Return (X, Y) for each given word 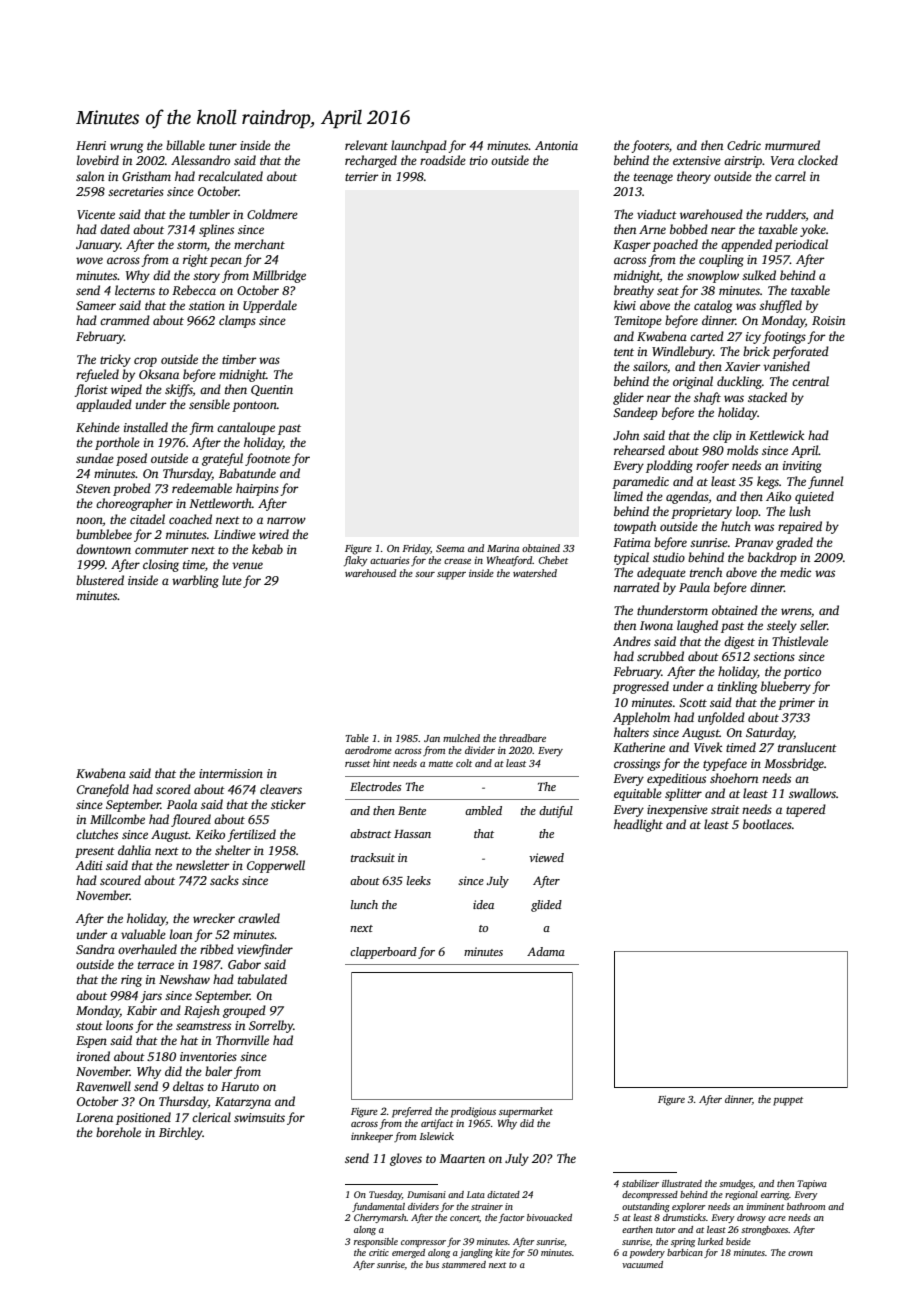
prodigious (473, 1112)
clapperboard (383, 953)
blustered (100, 580)
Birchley (181, 1133)
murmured (792, 145)
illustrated (682, 1183)
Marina (503, 548)
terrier (362, 176)
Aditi (89, 865)
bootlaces (767, 824)
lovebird (98, 160)
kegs (768, 482)
